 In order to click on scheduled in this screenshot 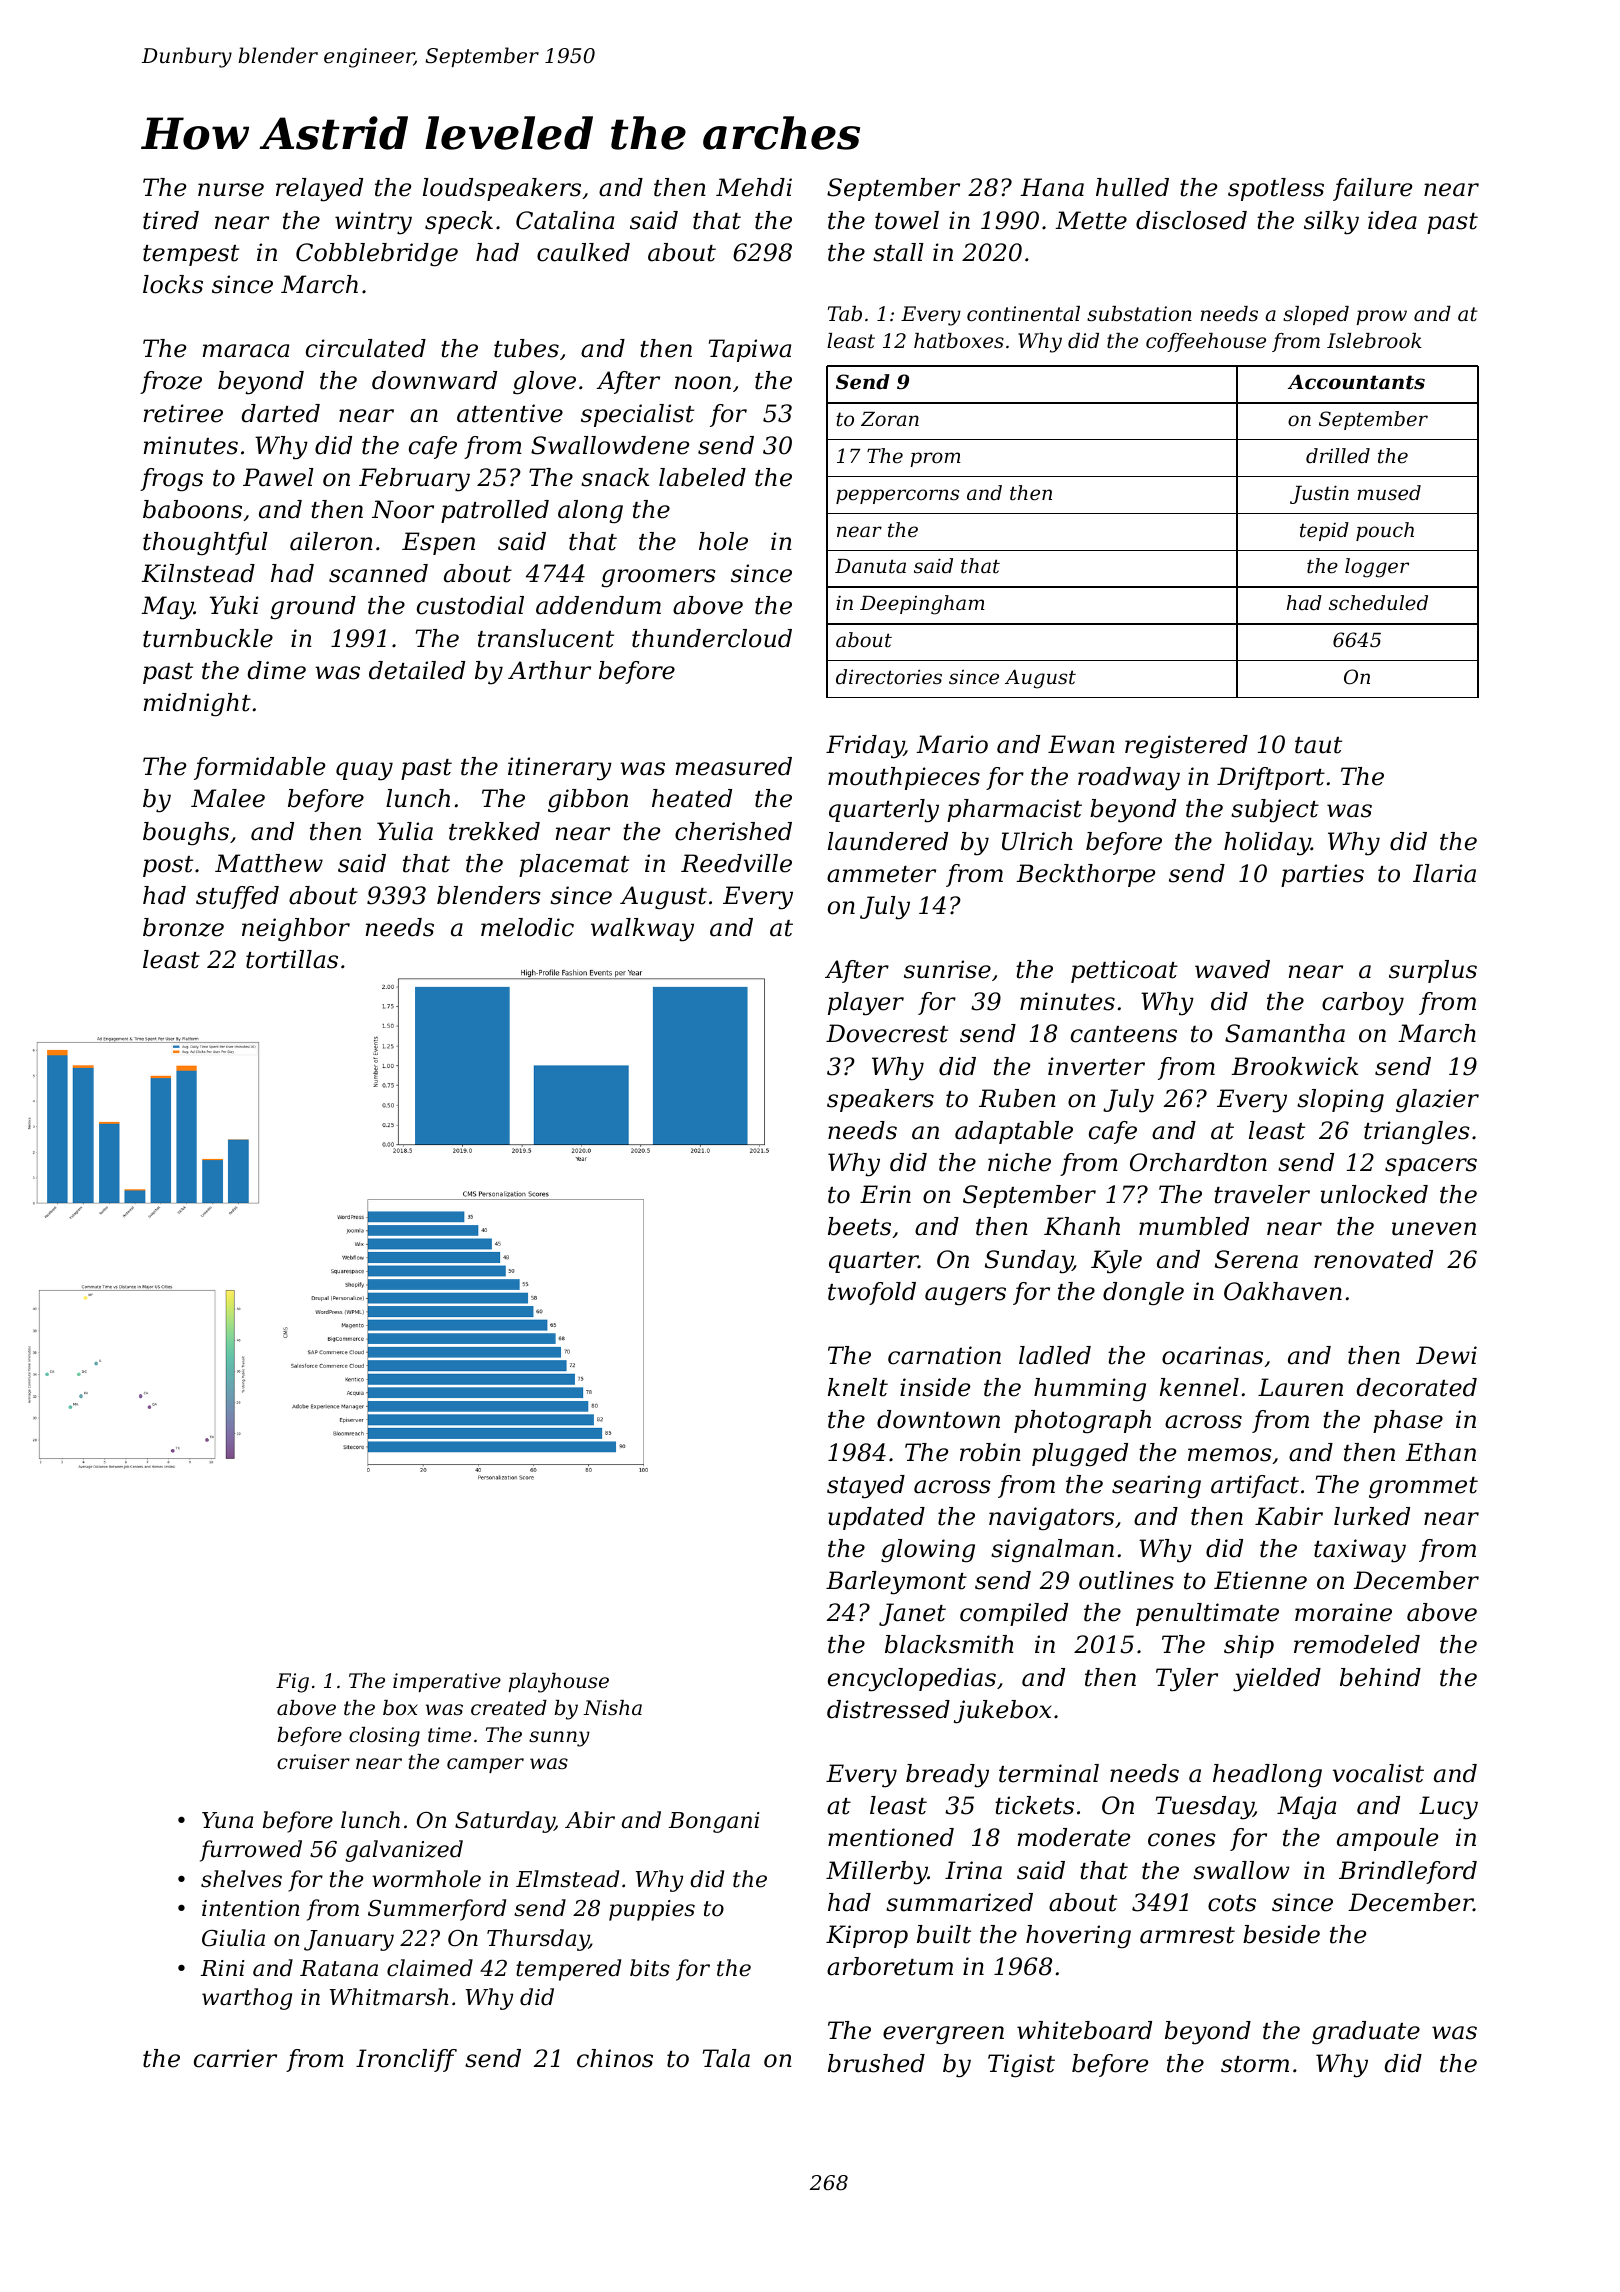, I will do `click(1378, 603)`.
